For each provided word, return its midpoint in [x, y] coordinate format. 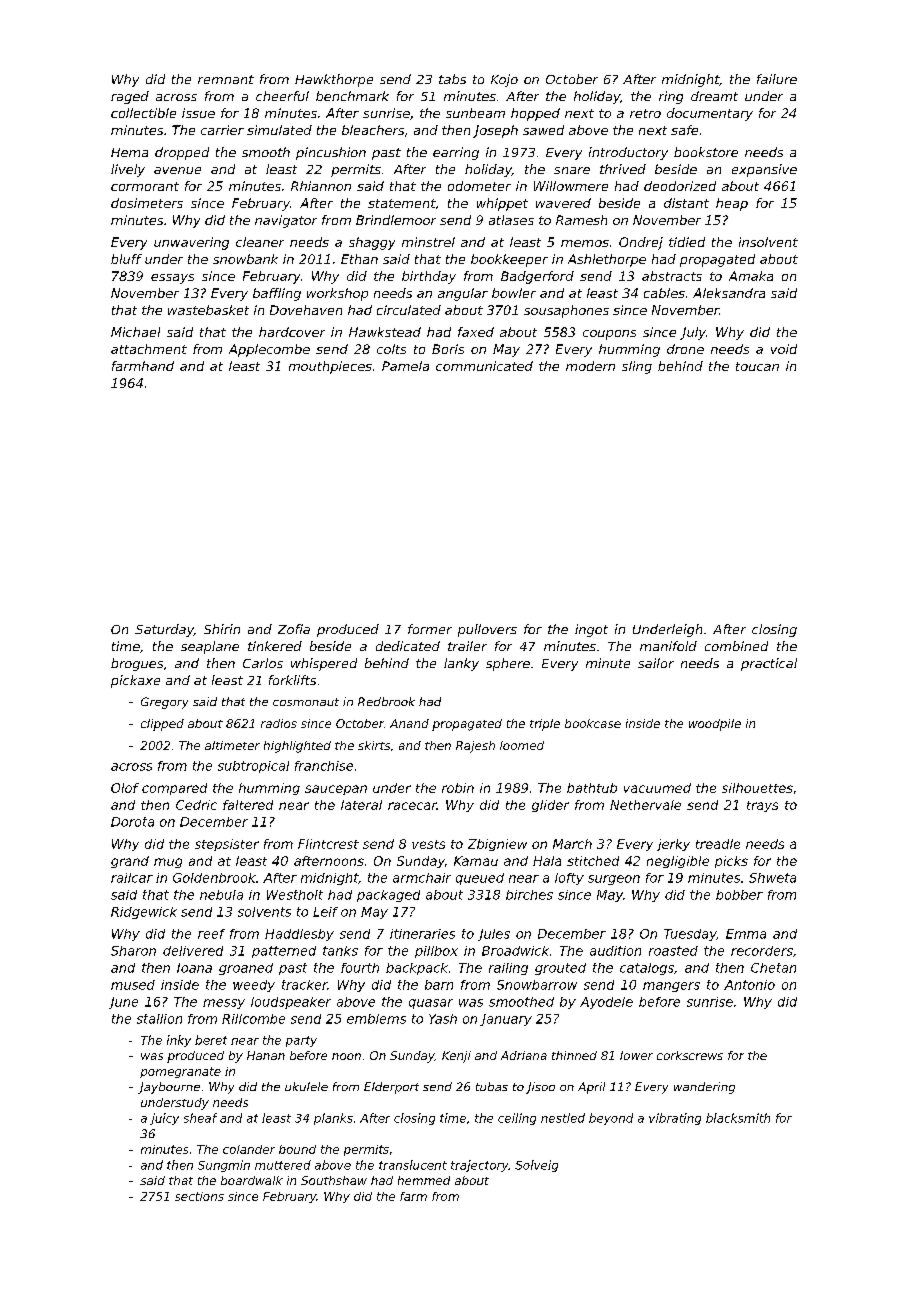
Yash [443, 1019]
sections [199, 1196]
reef [211, 934]
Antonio [749, 985]
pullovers [487, 630]
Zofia [294, 629]
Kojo [504, 80]
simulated [279, 130]
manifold [668, 646]
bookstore [706, 152]
